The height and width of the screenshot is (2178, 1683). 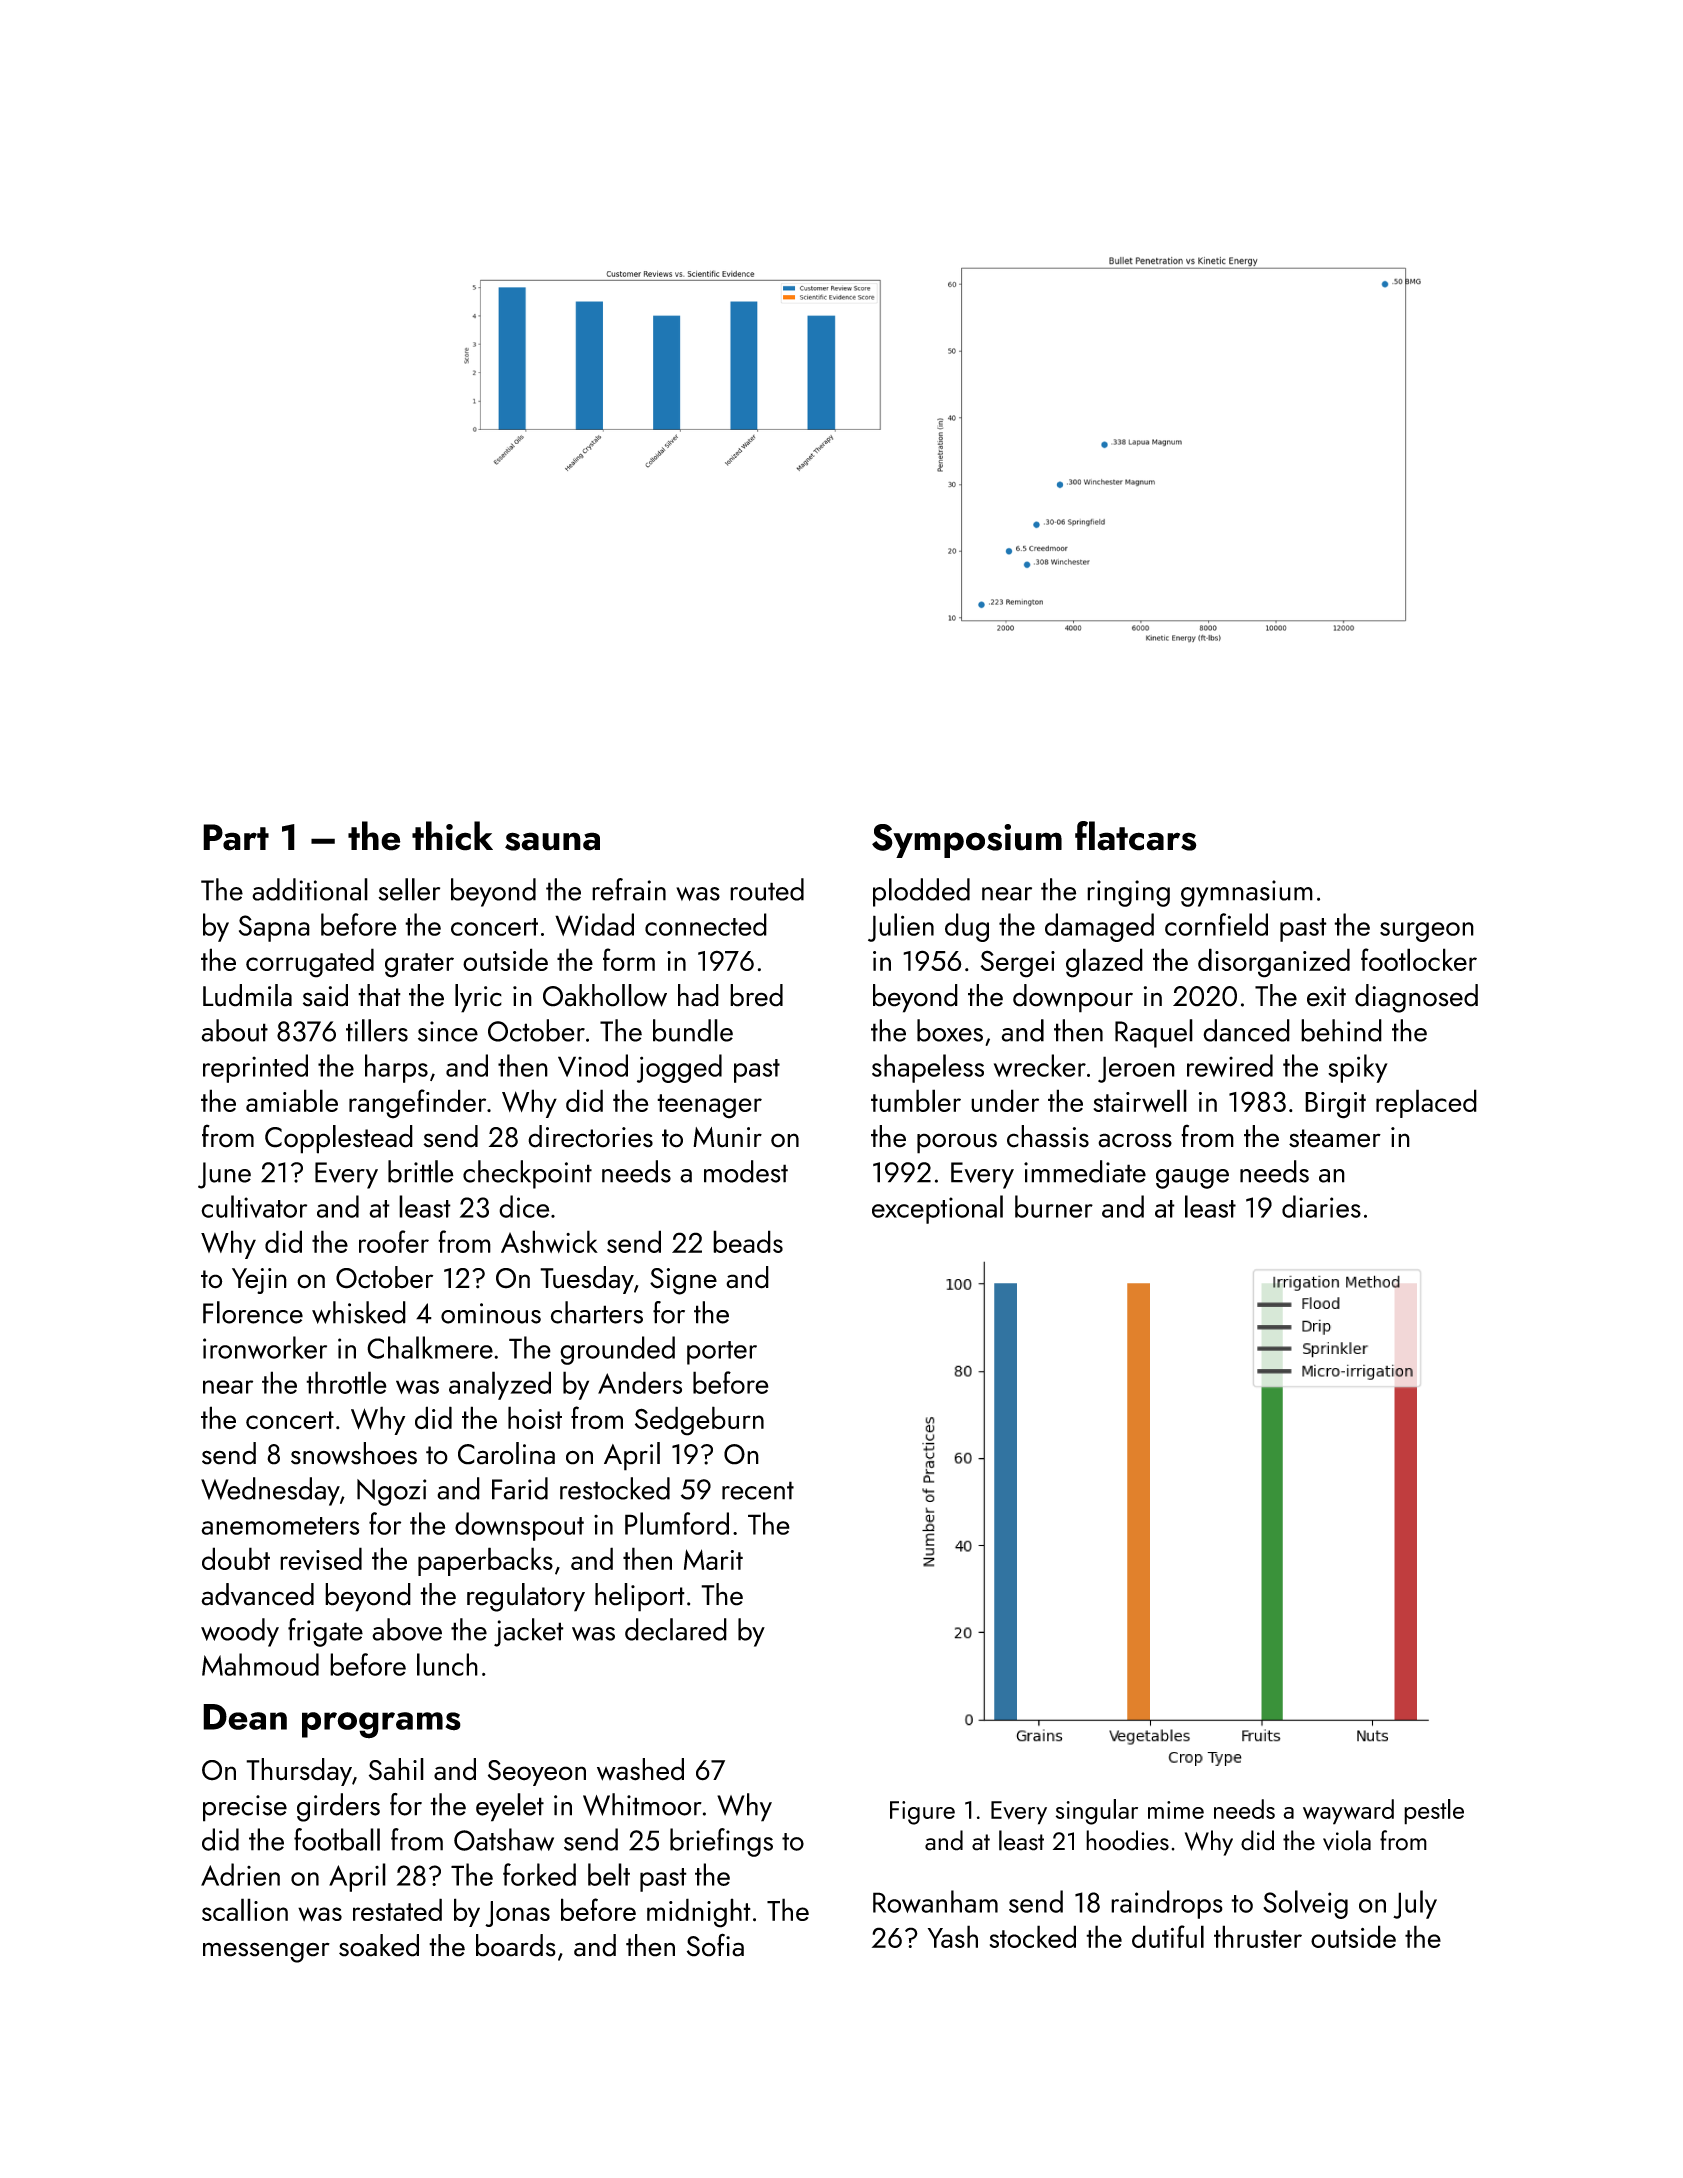 What do you see at coordinates (1348, 1812) in the screenshot?
I see `wayward` at bounding box center [1348, 1812].
